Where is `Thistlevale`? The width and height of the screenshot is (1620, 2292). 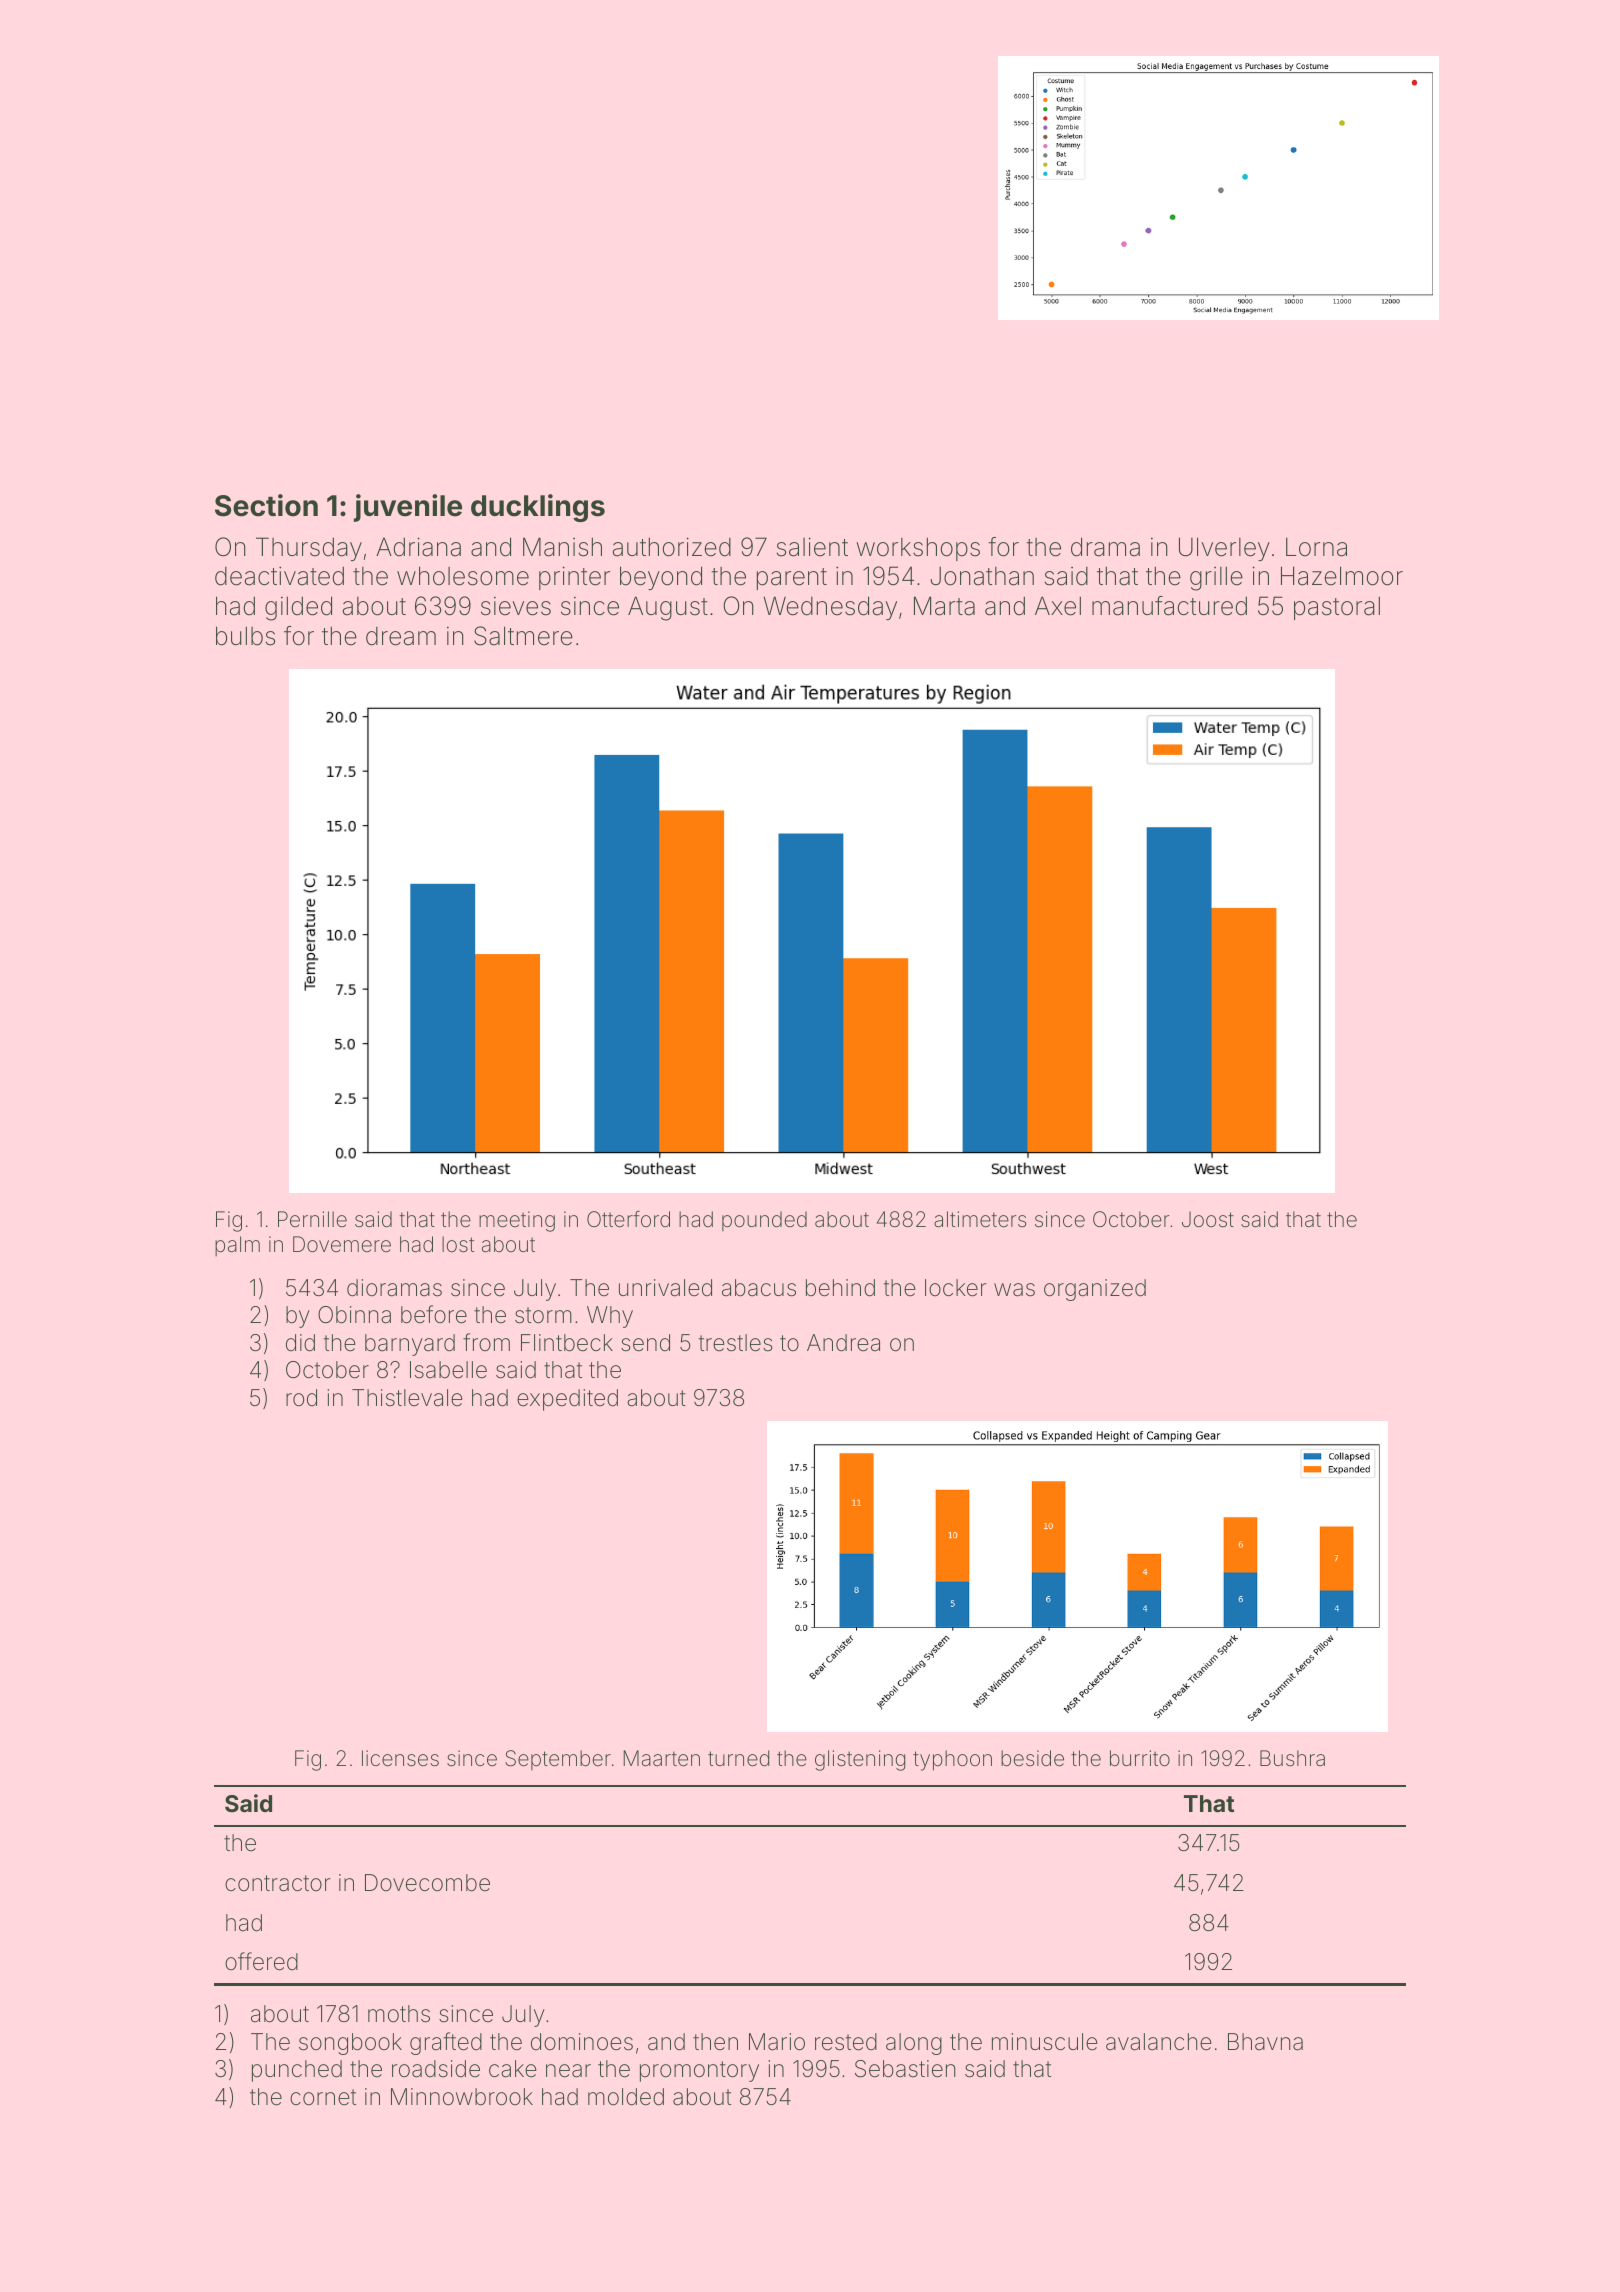
Thistlevale is located at coordinates (407, 1398).
